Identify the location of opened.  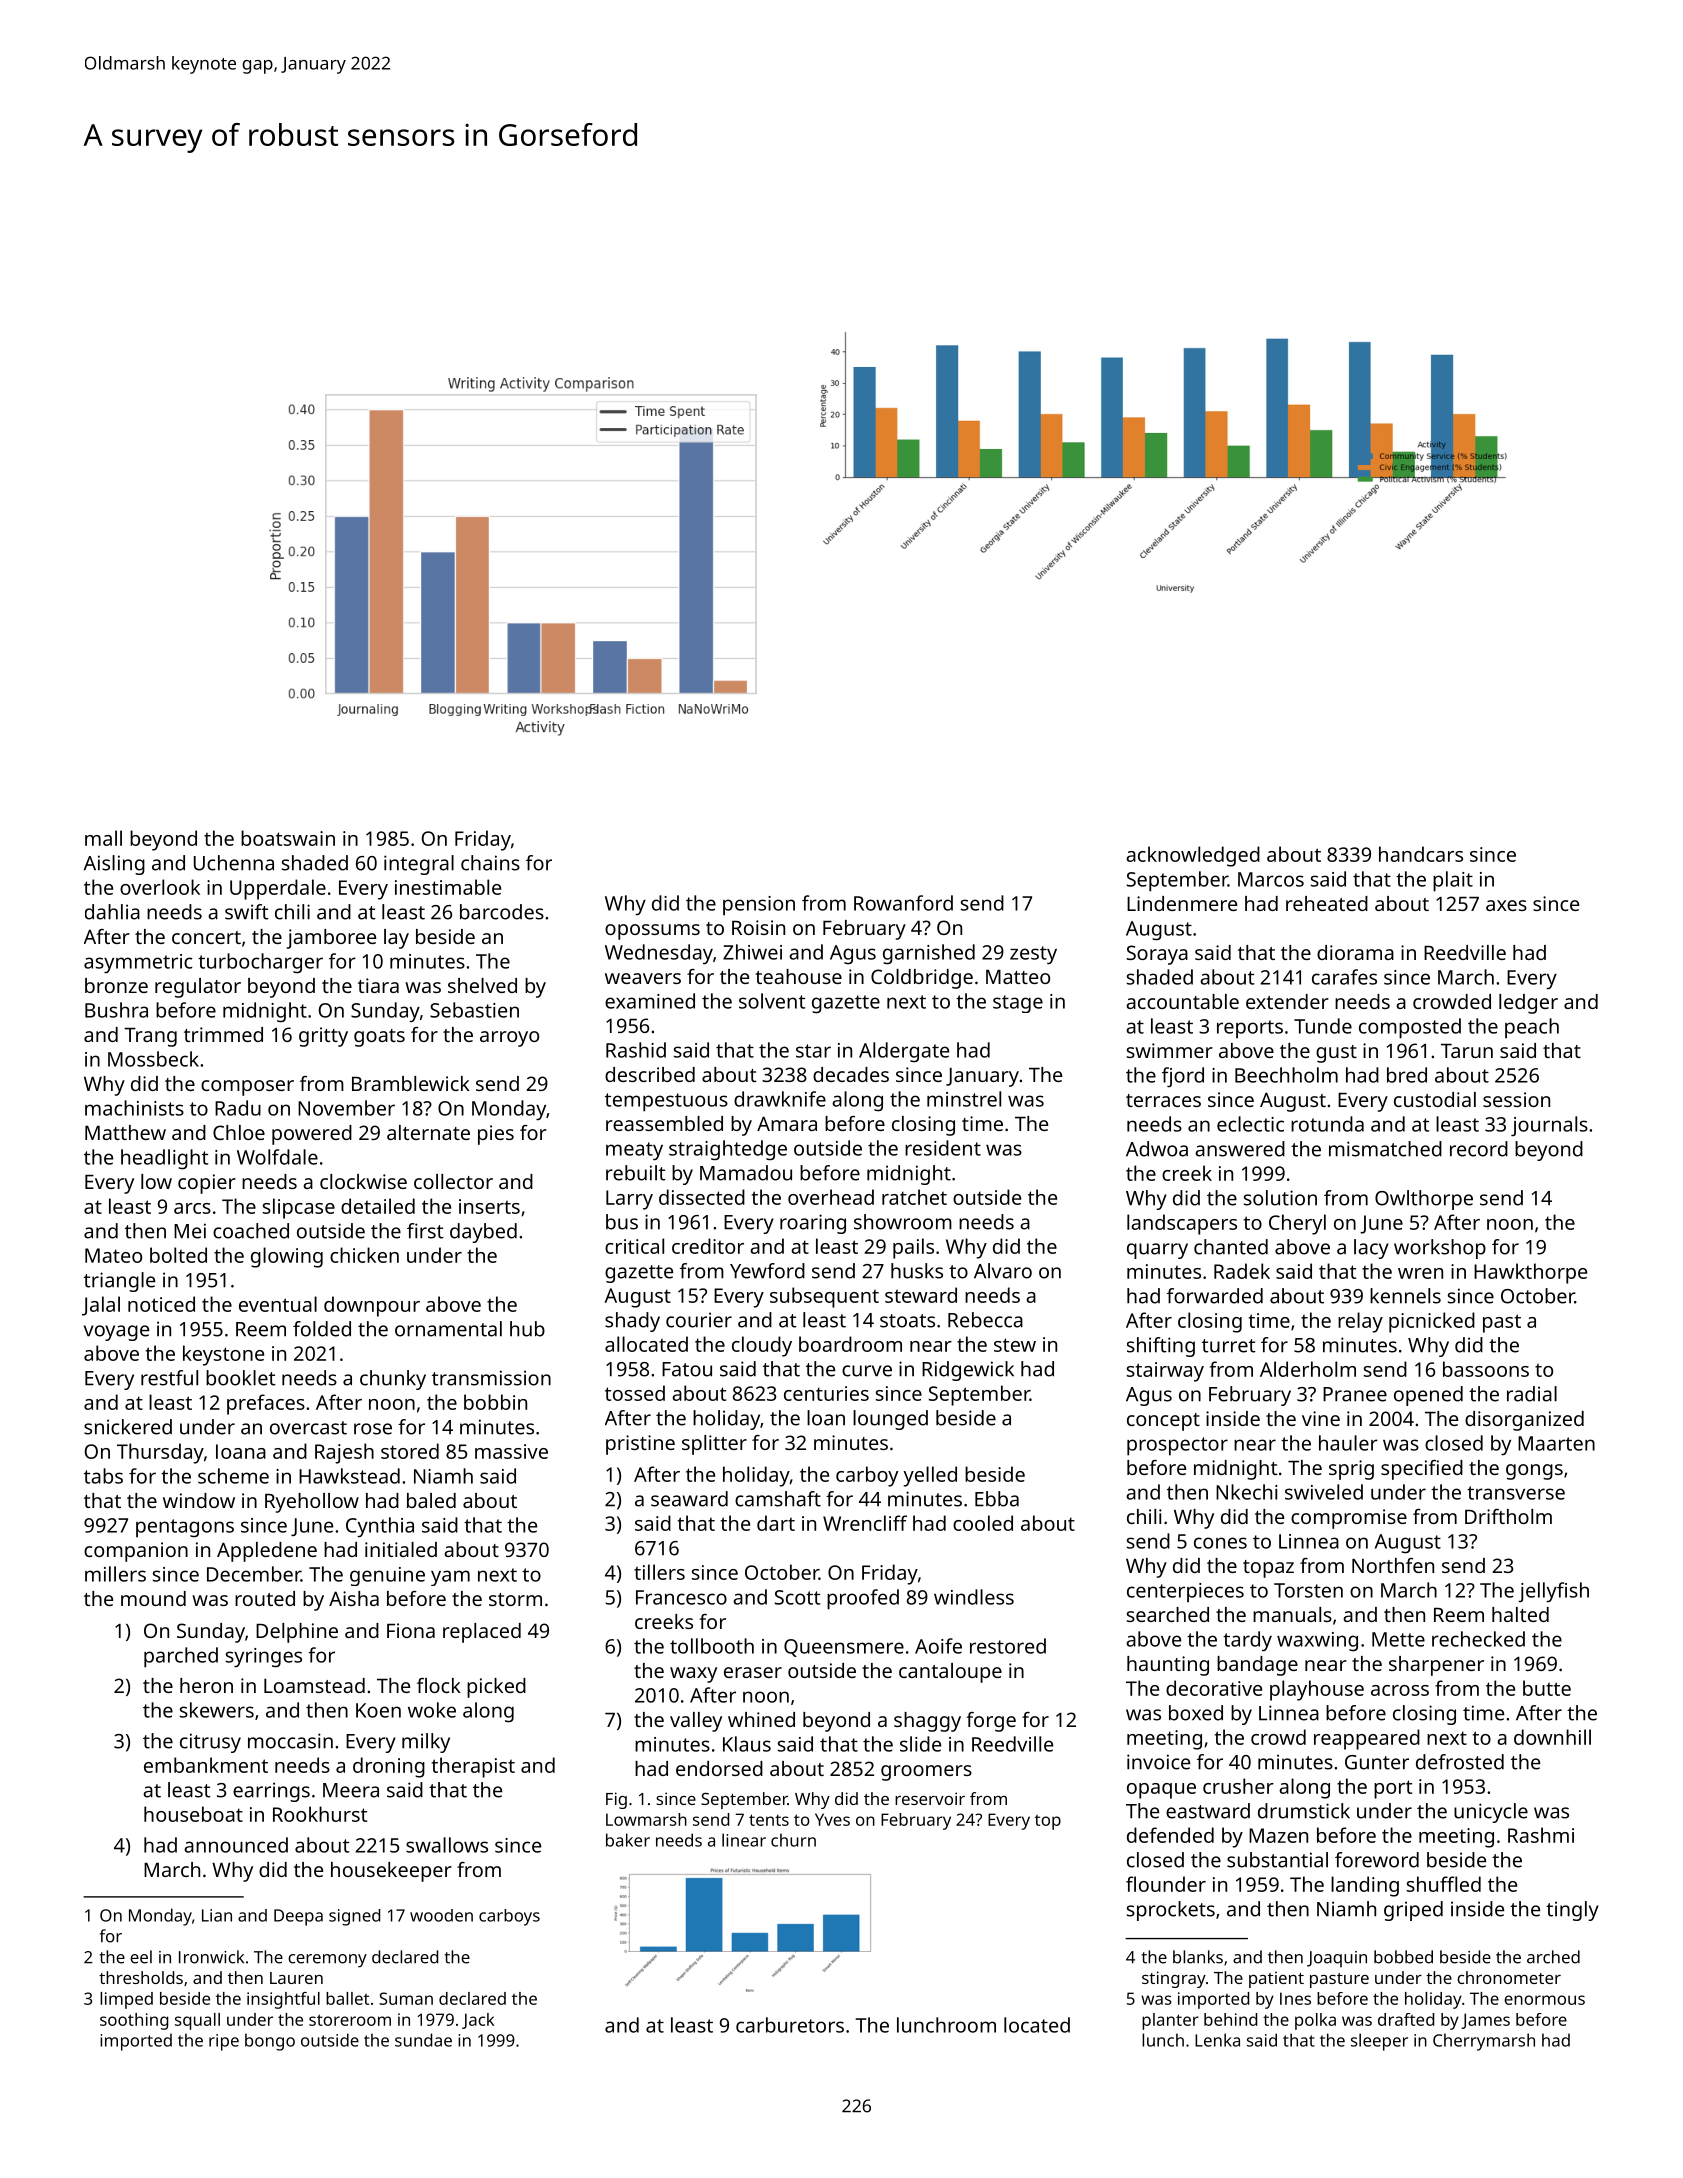
(1428, 1396).
